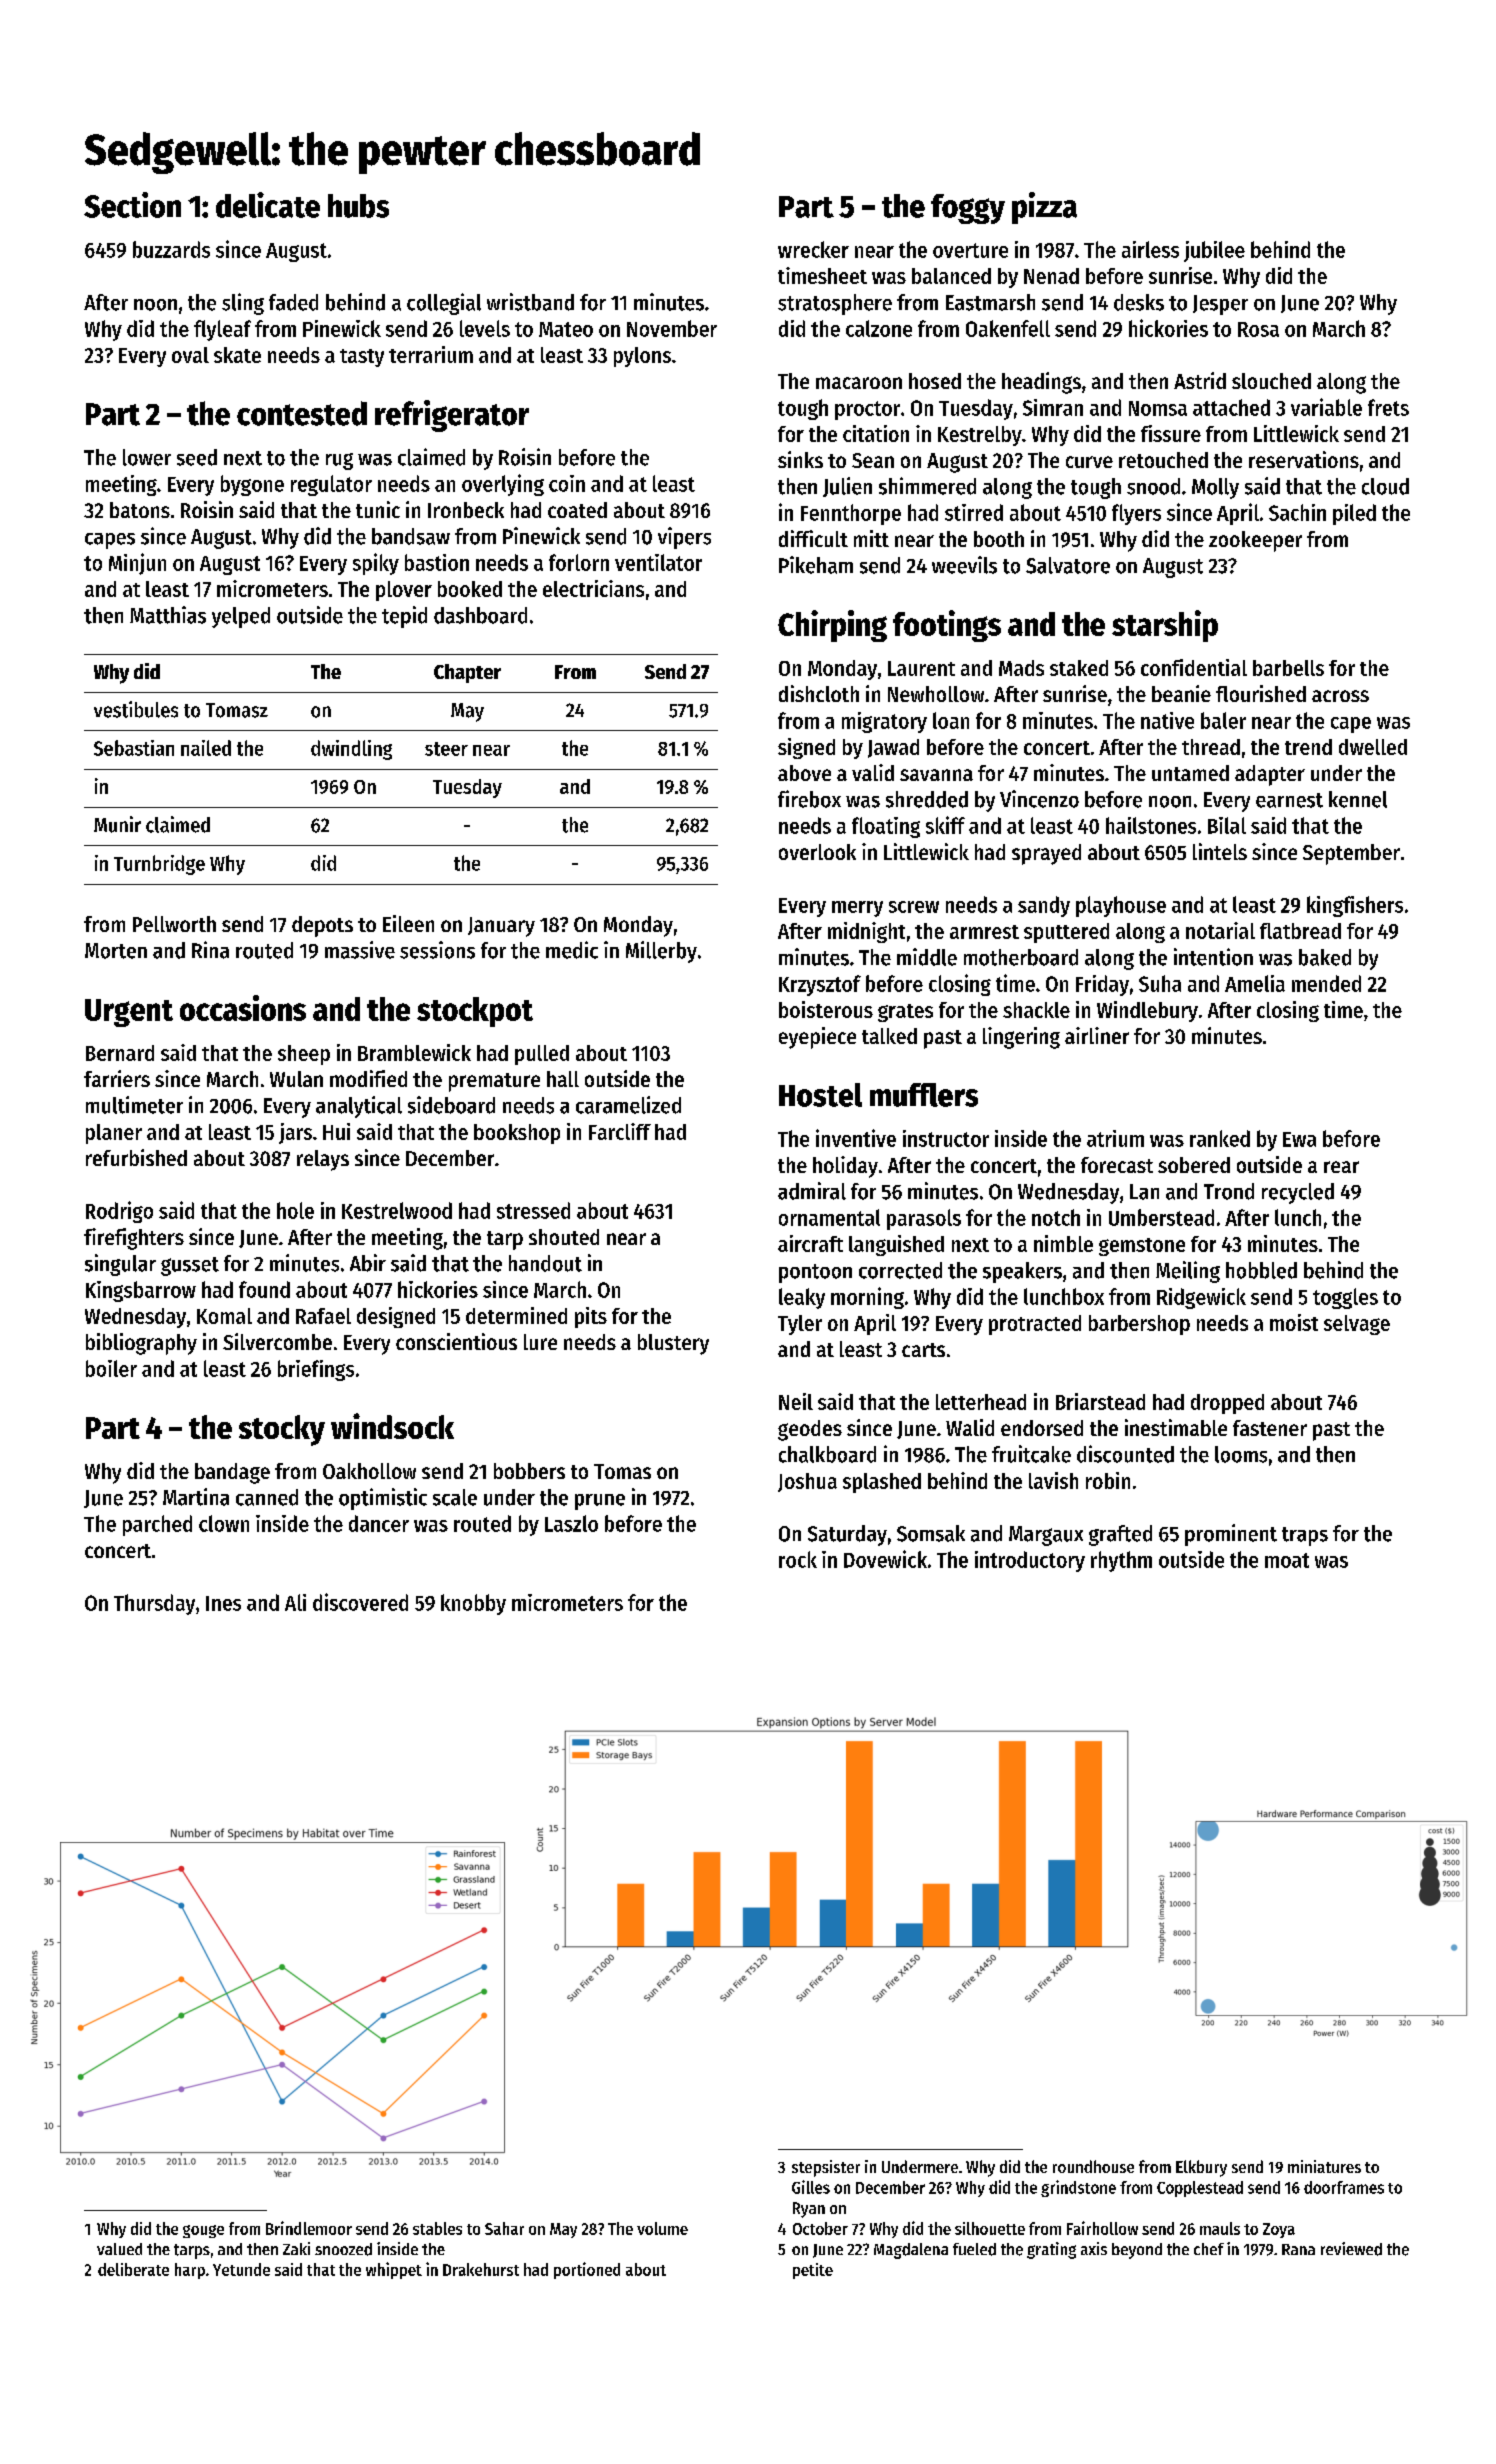 This screenshot has height=2464, width=1496. What do you see at coordinates (813, 2271) in the screenshot?
I see `petite` at bounding box center [813, 2271].
